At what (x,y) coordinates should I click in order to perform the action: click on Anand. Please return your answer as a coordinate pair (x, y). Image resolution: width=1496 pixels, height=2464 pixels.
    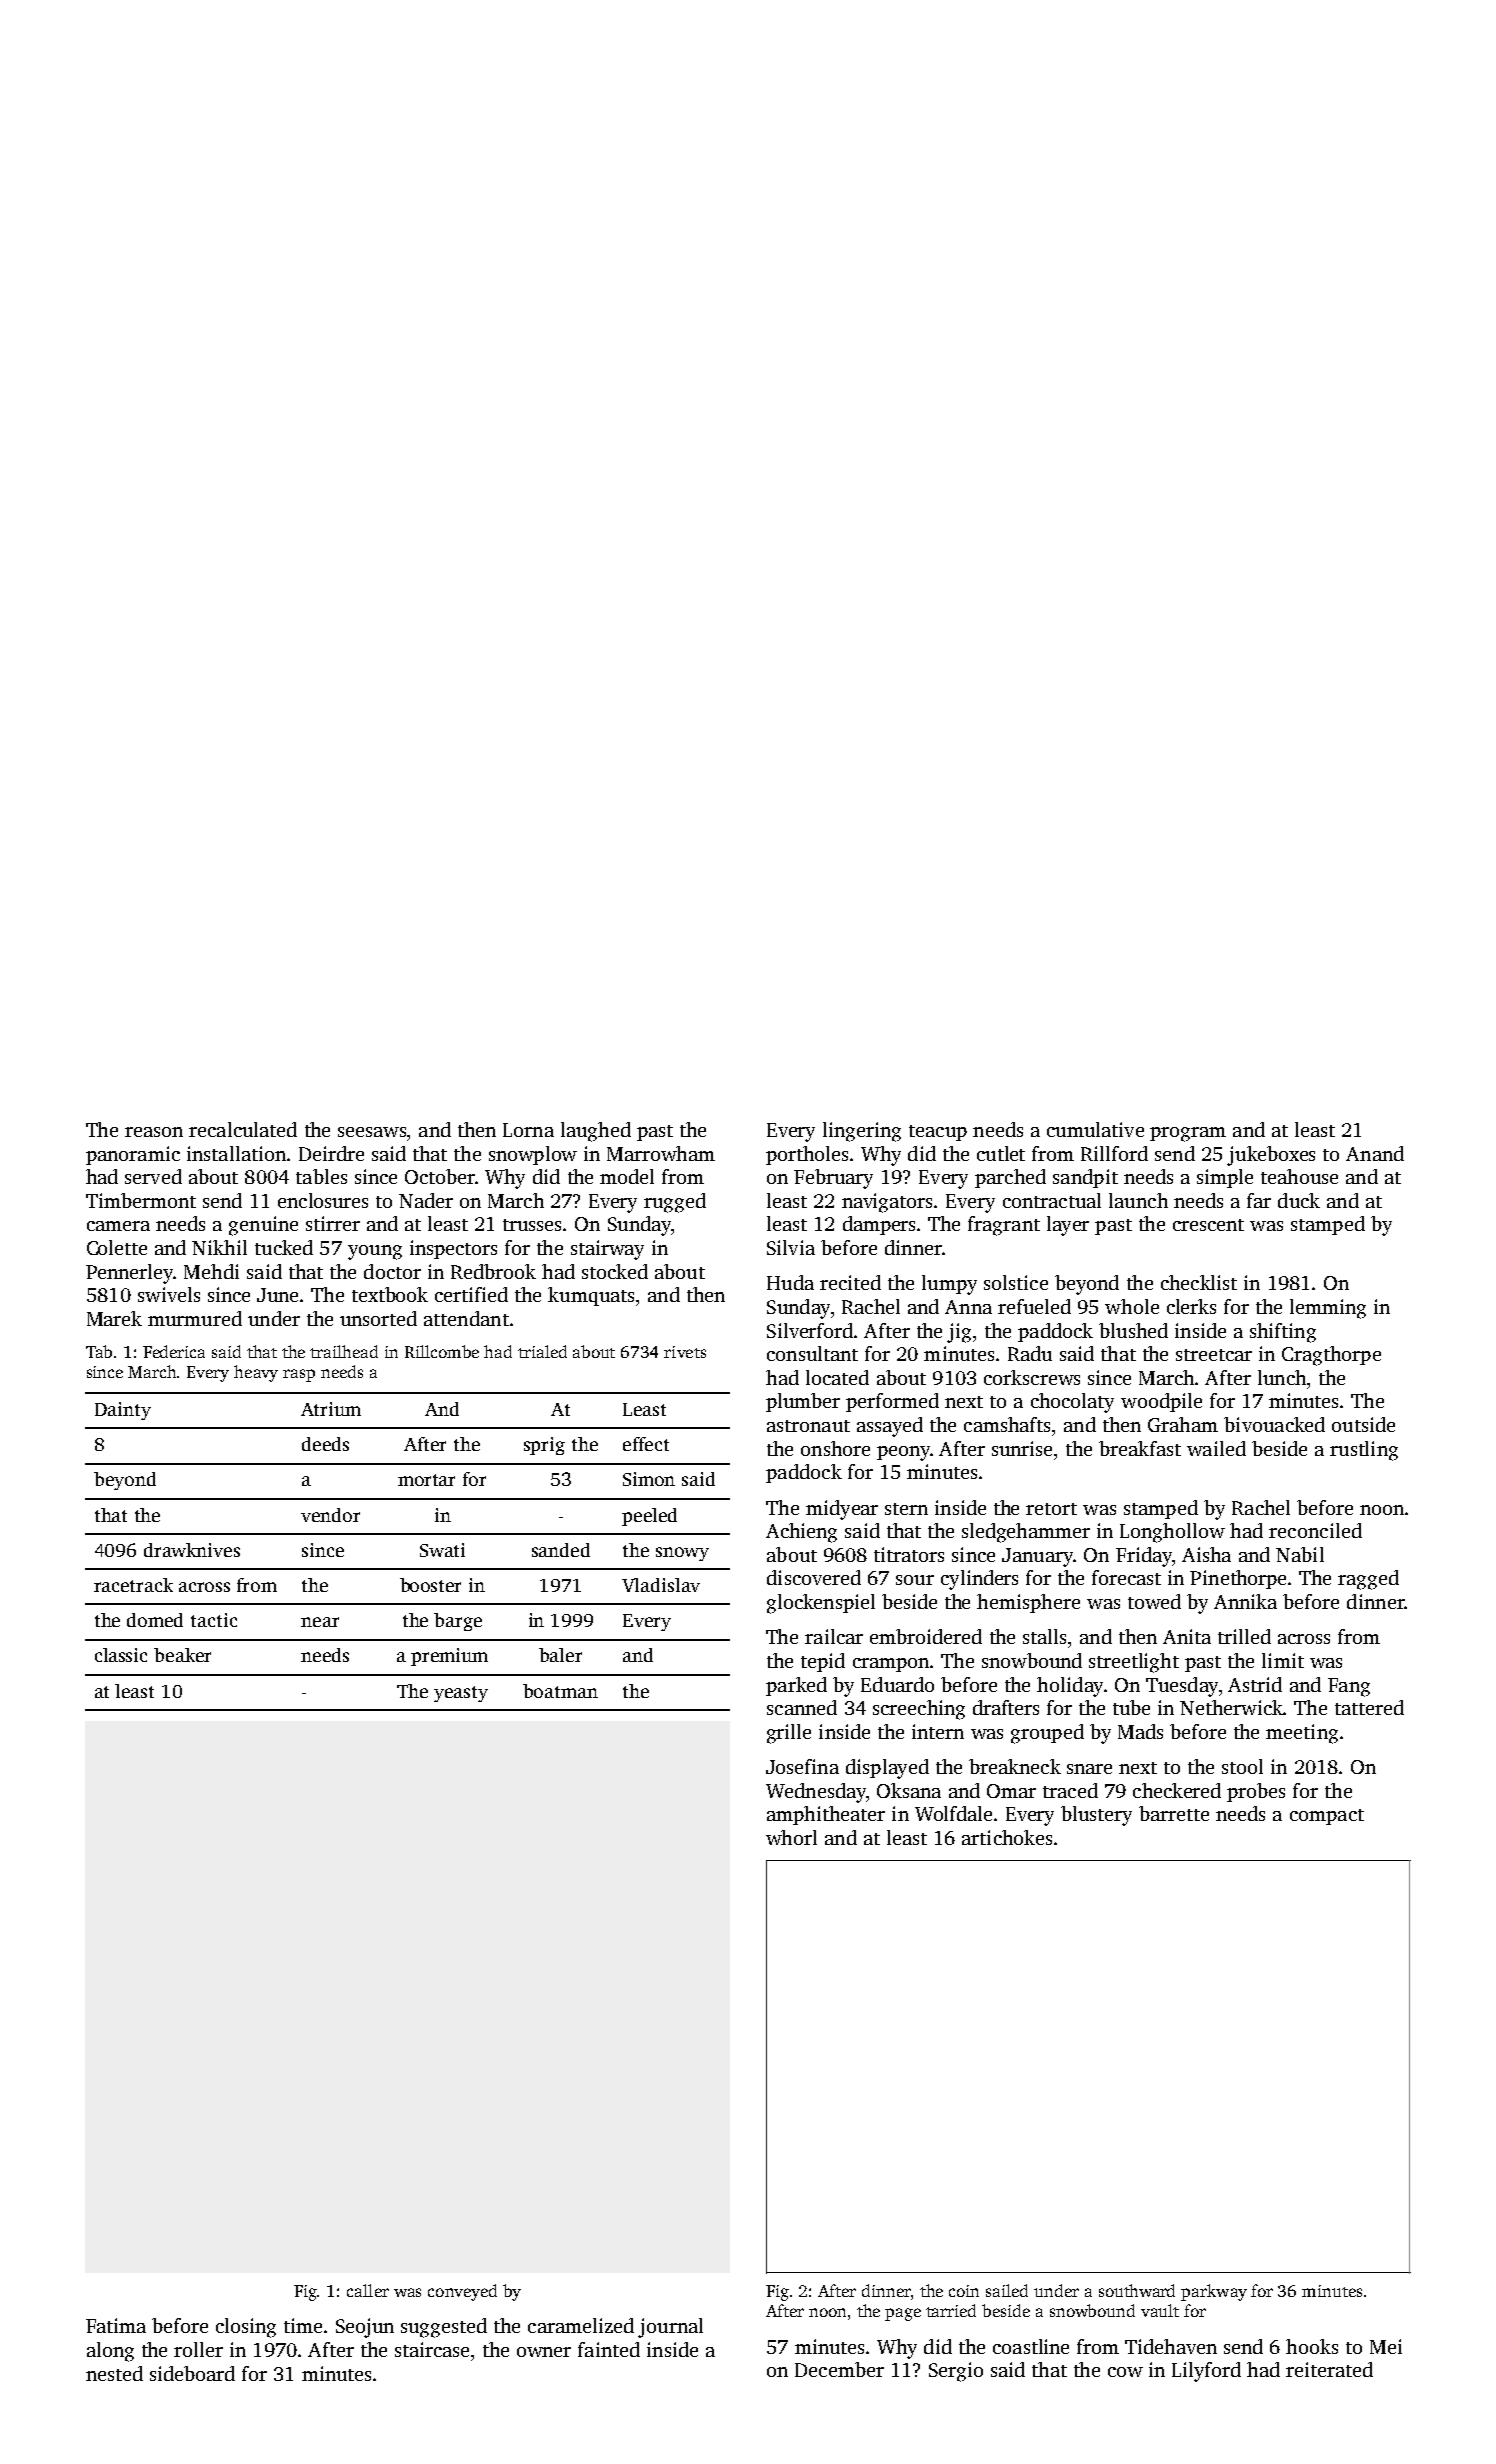
    Looking at the image, I should click on (1375, 1153).
